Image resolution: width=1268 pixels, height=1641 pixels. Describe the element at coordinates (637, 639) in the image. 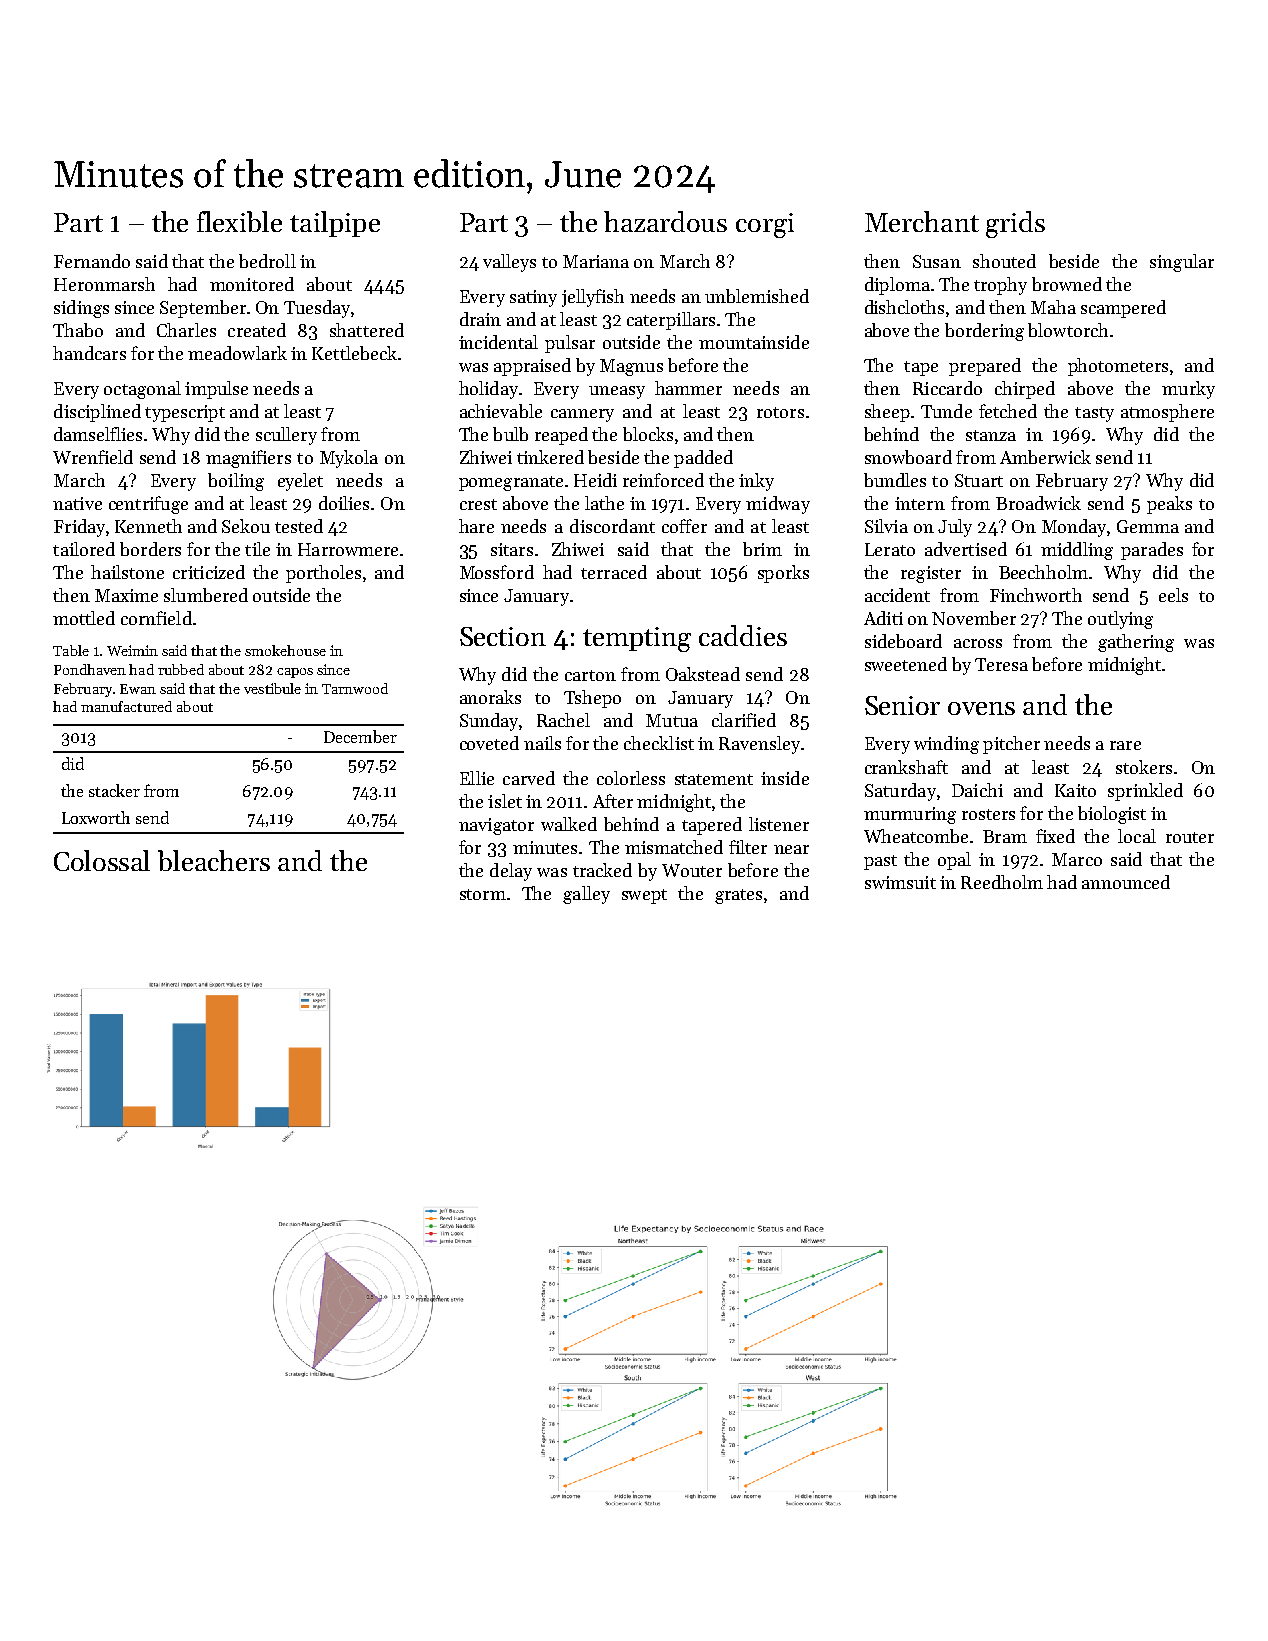

I see `tempting` at that location.
